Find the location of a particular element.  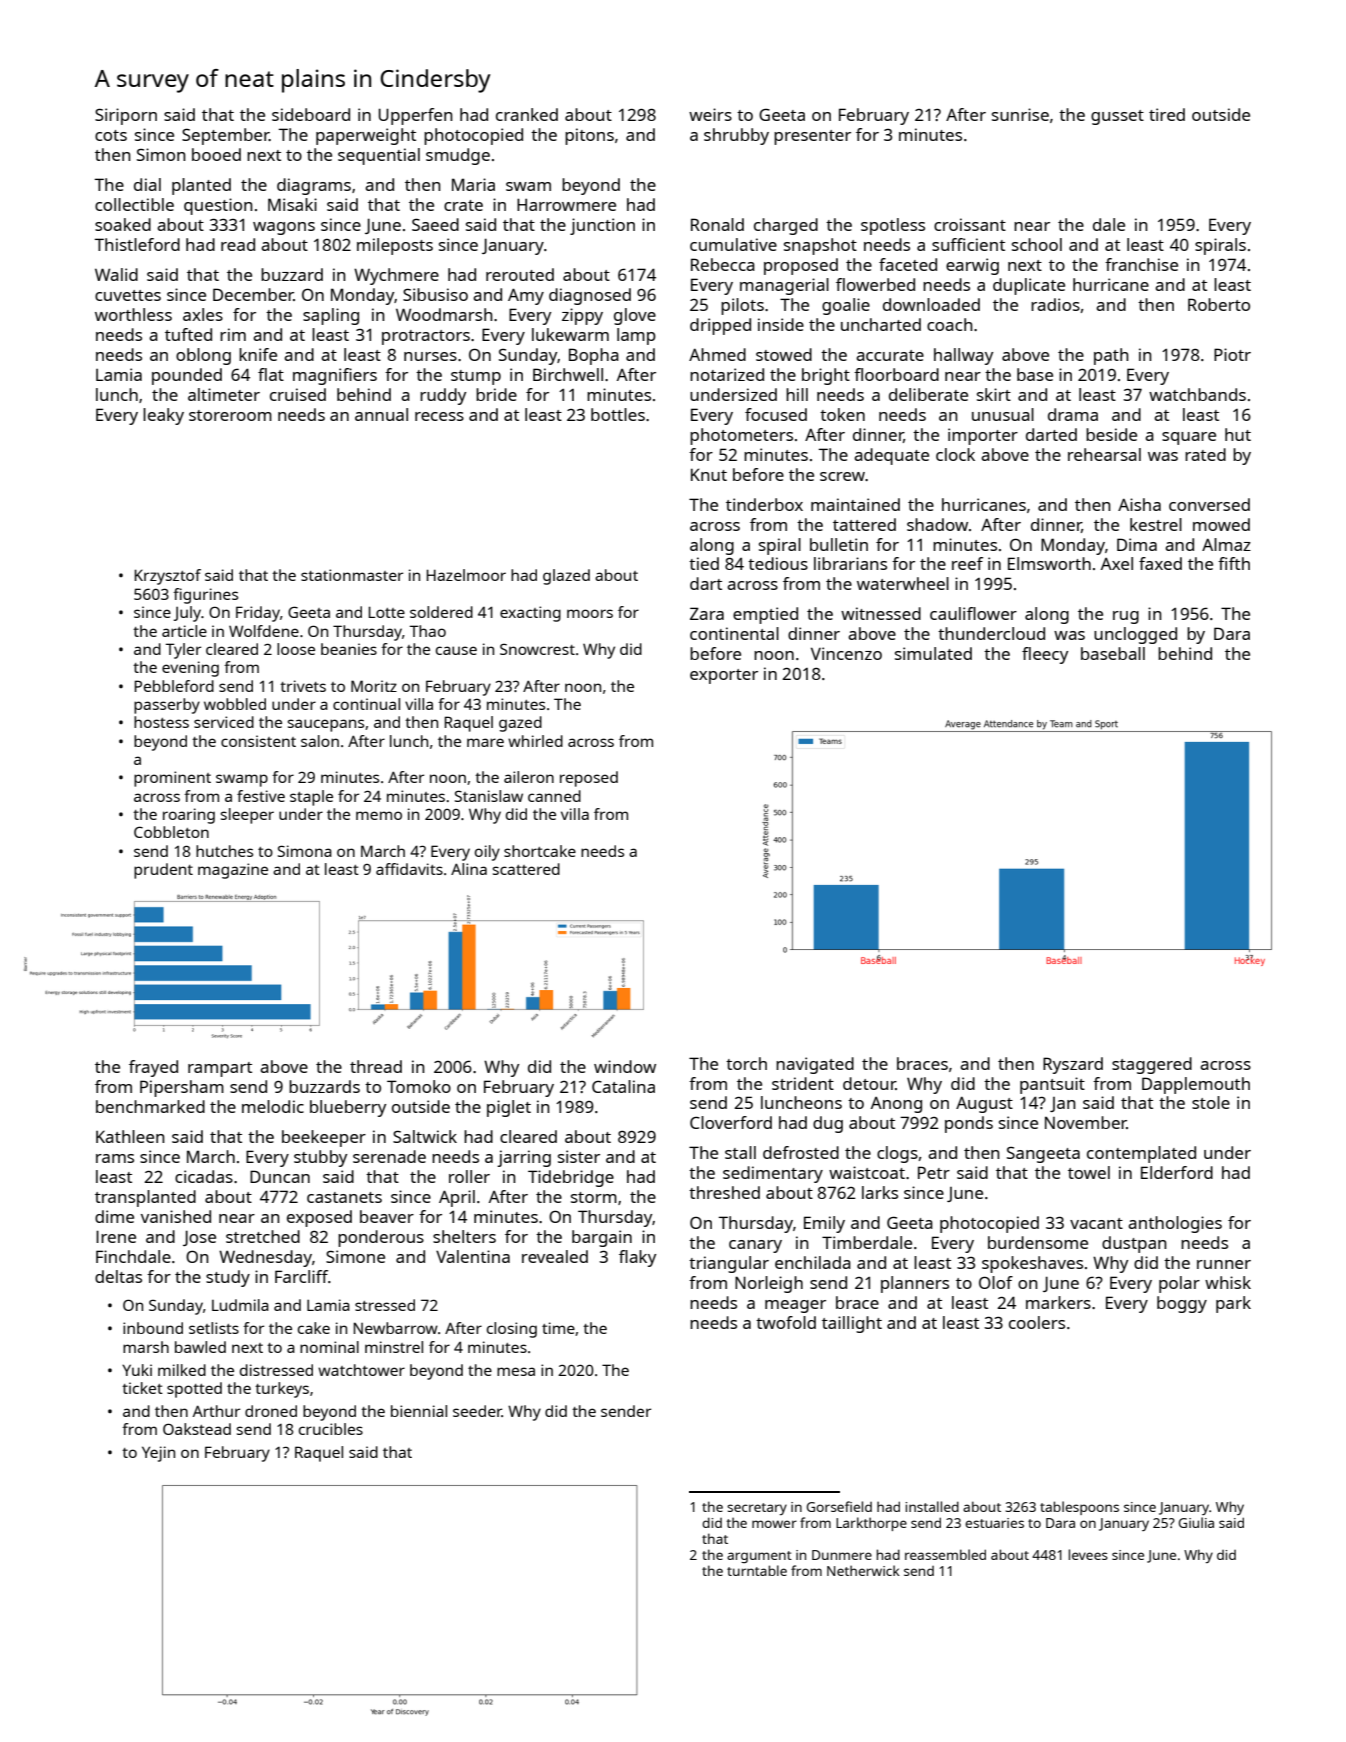

bawled is located at coordinates (200, 1347).
